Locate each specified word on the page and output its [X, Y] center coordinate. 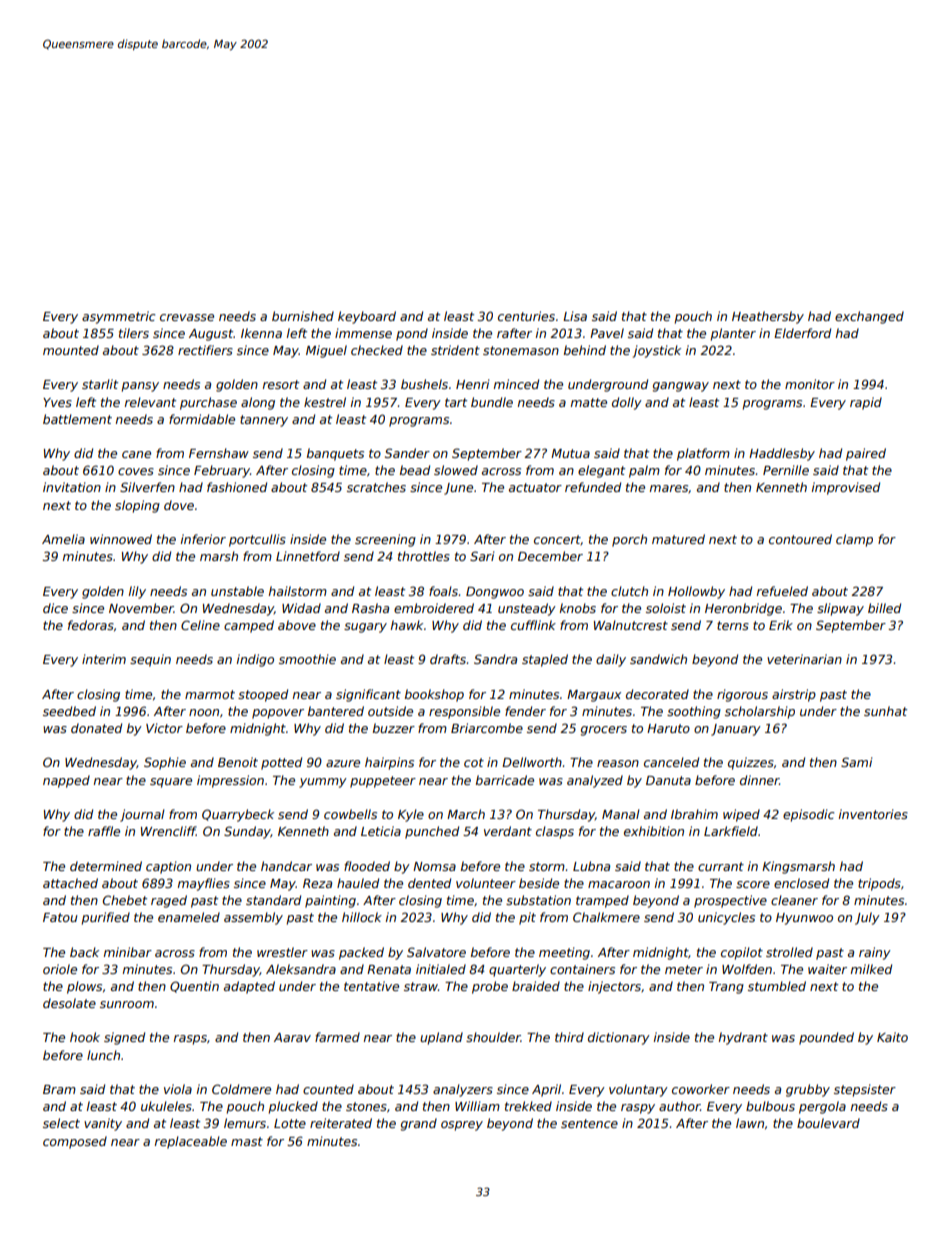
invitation [72, 487]
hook [85, 1037]
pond [412, 334]
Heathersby [768, 317]
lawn [750, 1123]
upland [441, 1038]
